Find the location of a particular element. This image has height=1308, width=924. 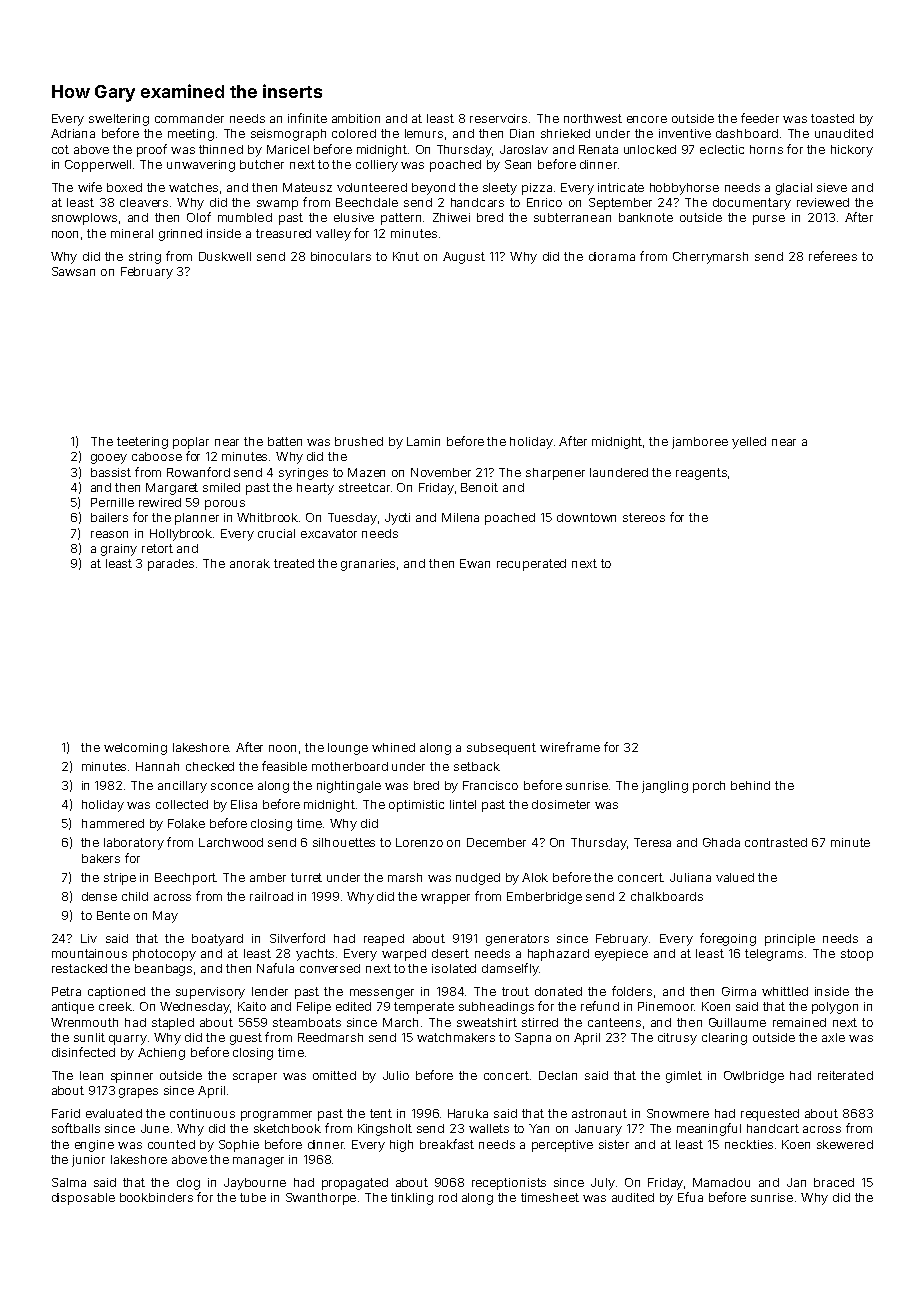

wireframe is located at coordinates (570, 747).
